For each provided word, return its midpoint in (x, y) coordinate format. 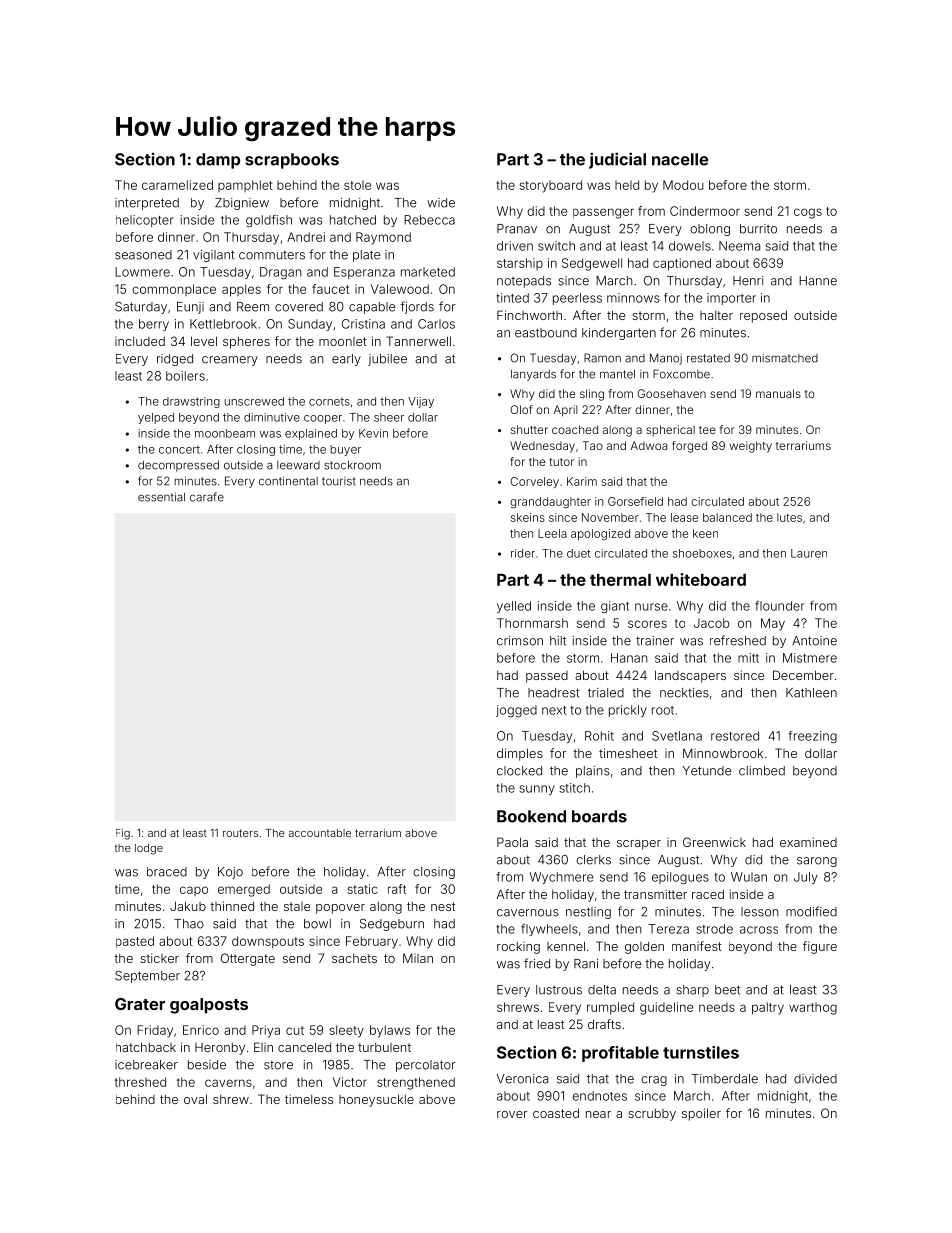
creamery (230, 361)
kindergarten (619, 334)
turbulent (384, 1047)
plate (367, 256)
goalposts (209, 1006)
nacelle (680, 159)
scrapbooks (292, 161)
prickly (628, 711)
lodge (149, 849)
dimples (520, 754)
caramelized (177, 185)
